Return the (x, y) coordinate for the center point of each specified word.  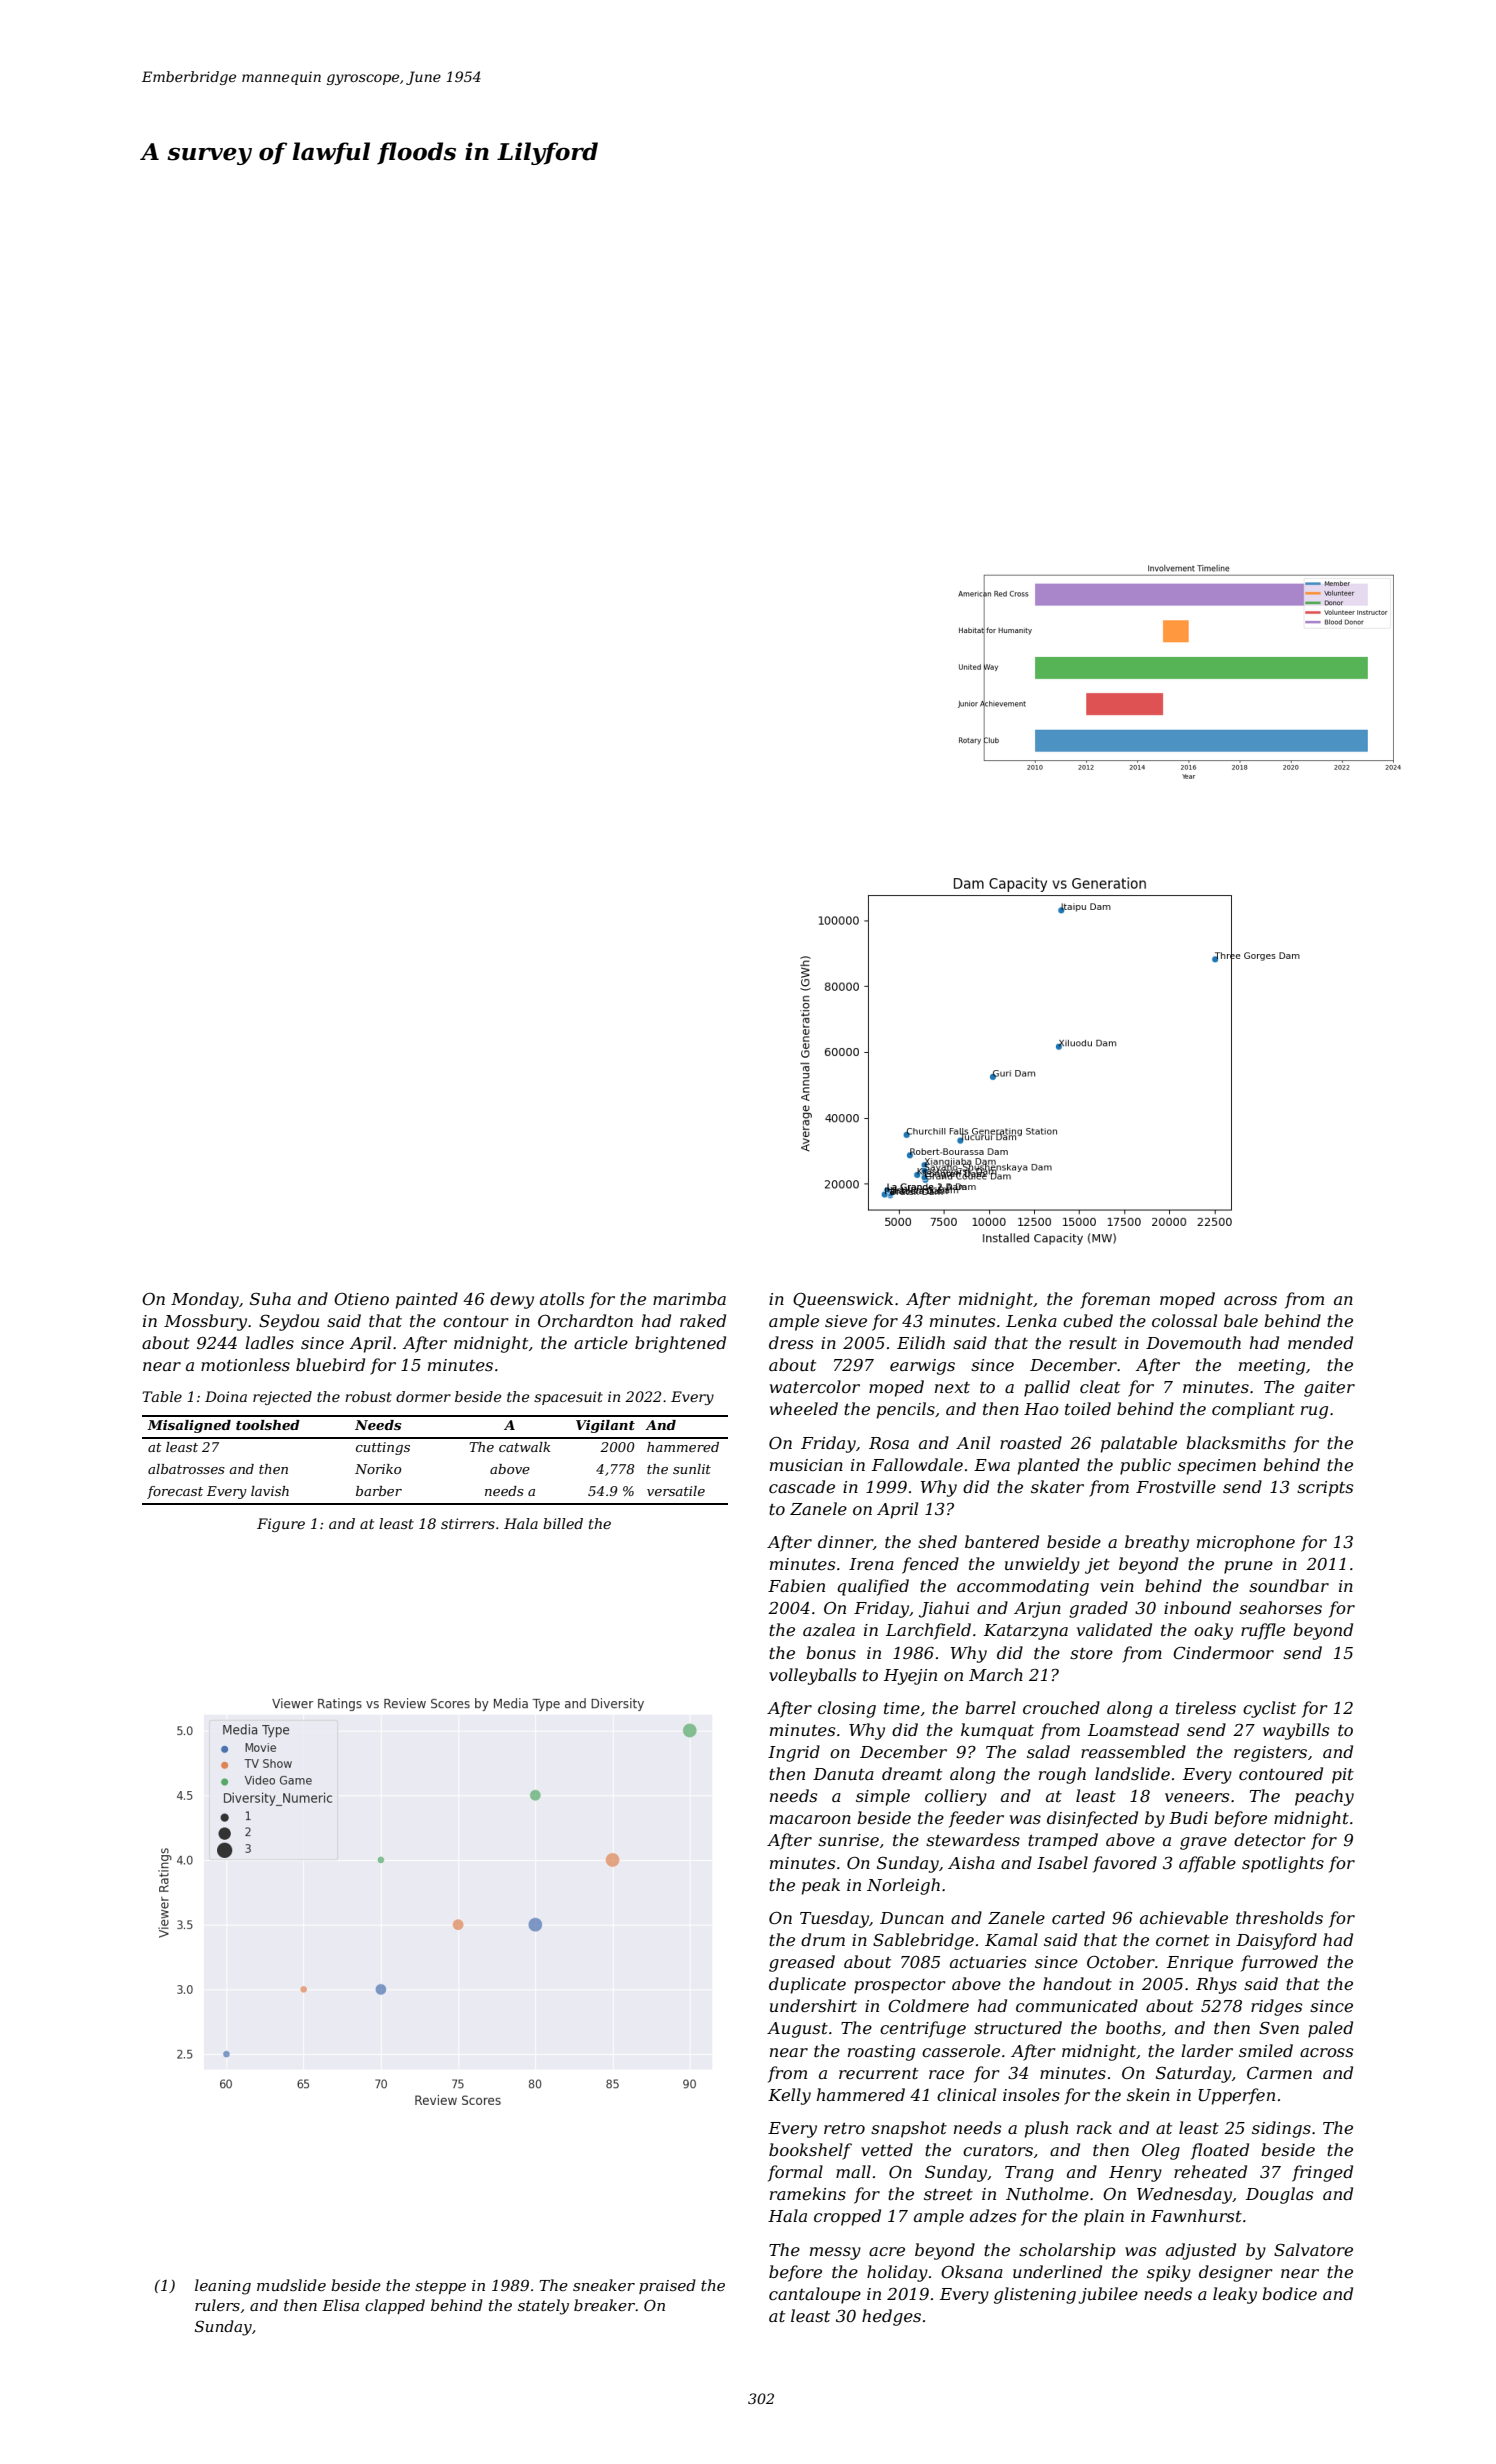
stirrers (468, 1523)
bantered (1002, 1541)
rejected (282, 1398)
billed (563, 1523)
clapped (395, 2306)
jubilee (1108, 2295)
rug (1314, 1412)
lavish (270, 1491)
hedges (891, 2317)
